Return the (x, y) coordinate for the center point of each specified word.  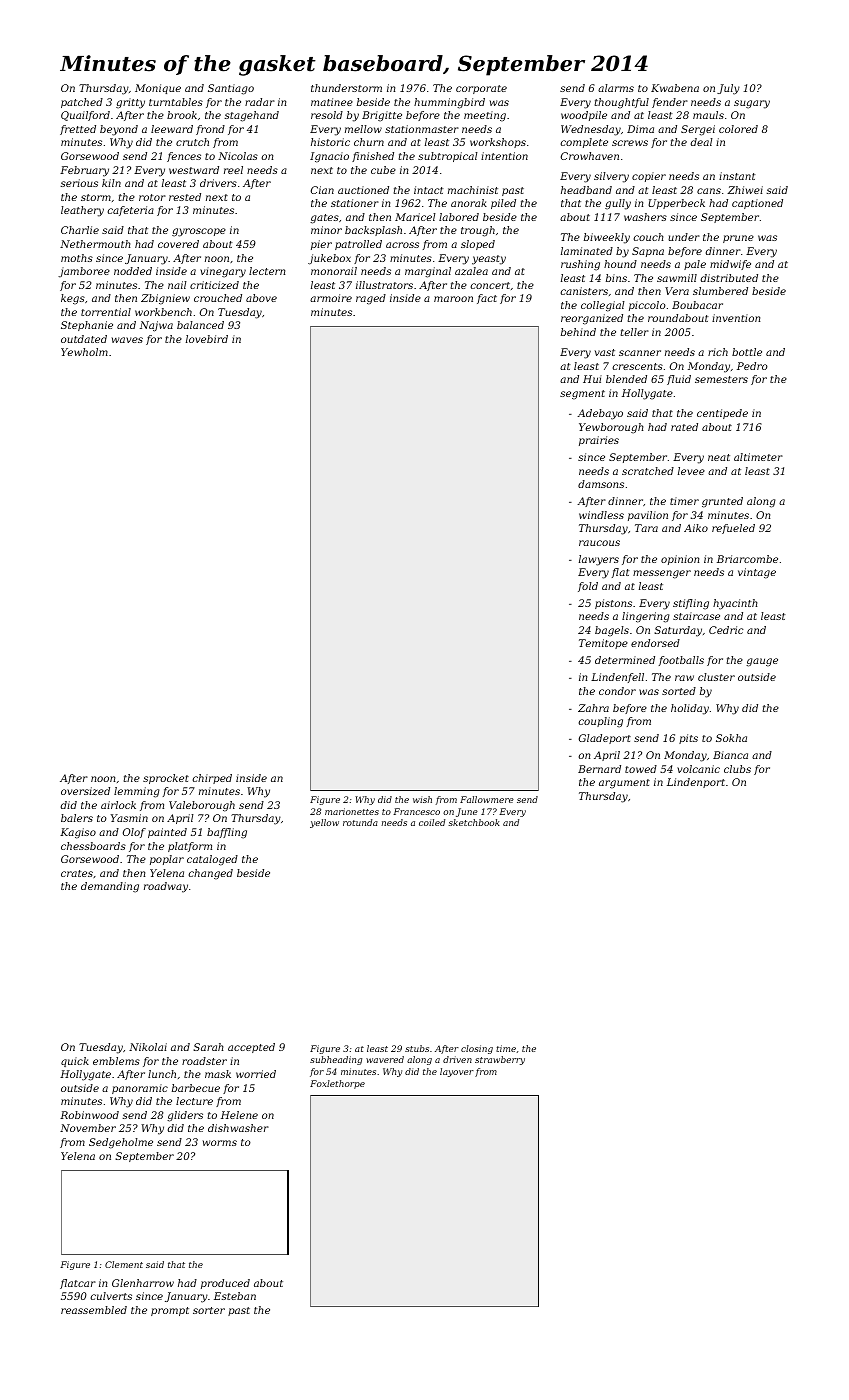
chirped (212, 779)
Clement (124, 1264)
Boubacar (697, 305)
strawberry (500, 1060)
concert (490, 285)
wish (422, 799)
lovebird (207, 339)
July (728, 89)
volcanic (698, 769)
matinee (332, 102)
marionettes (352, 811)
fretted (78, 130)
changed (211, 874)
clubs (737, 769)
